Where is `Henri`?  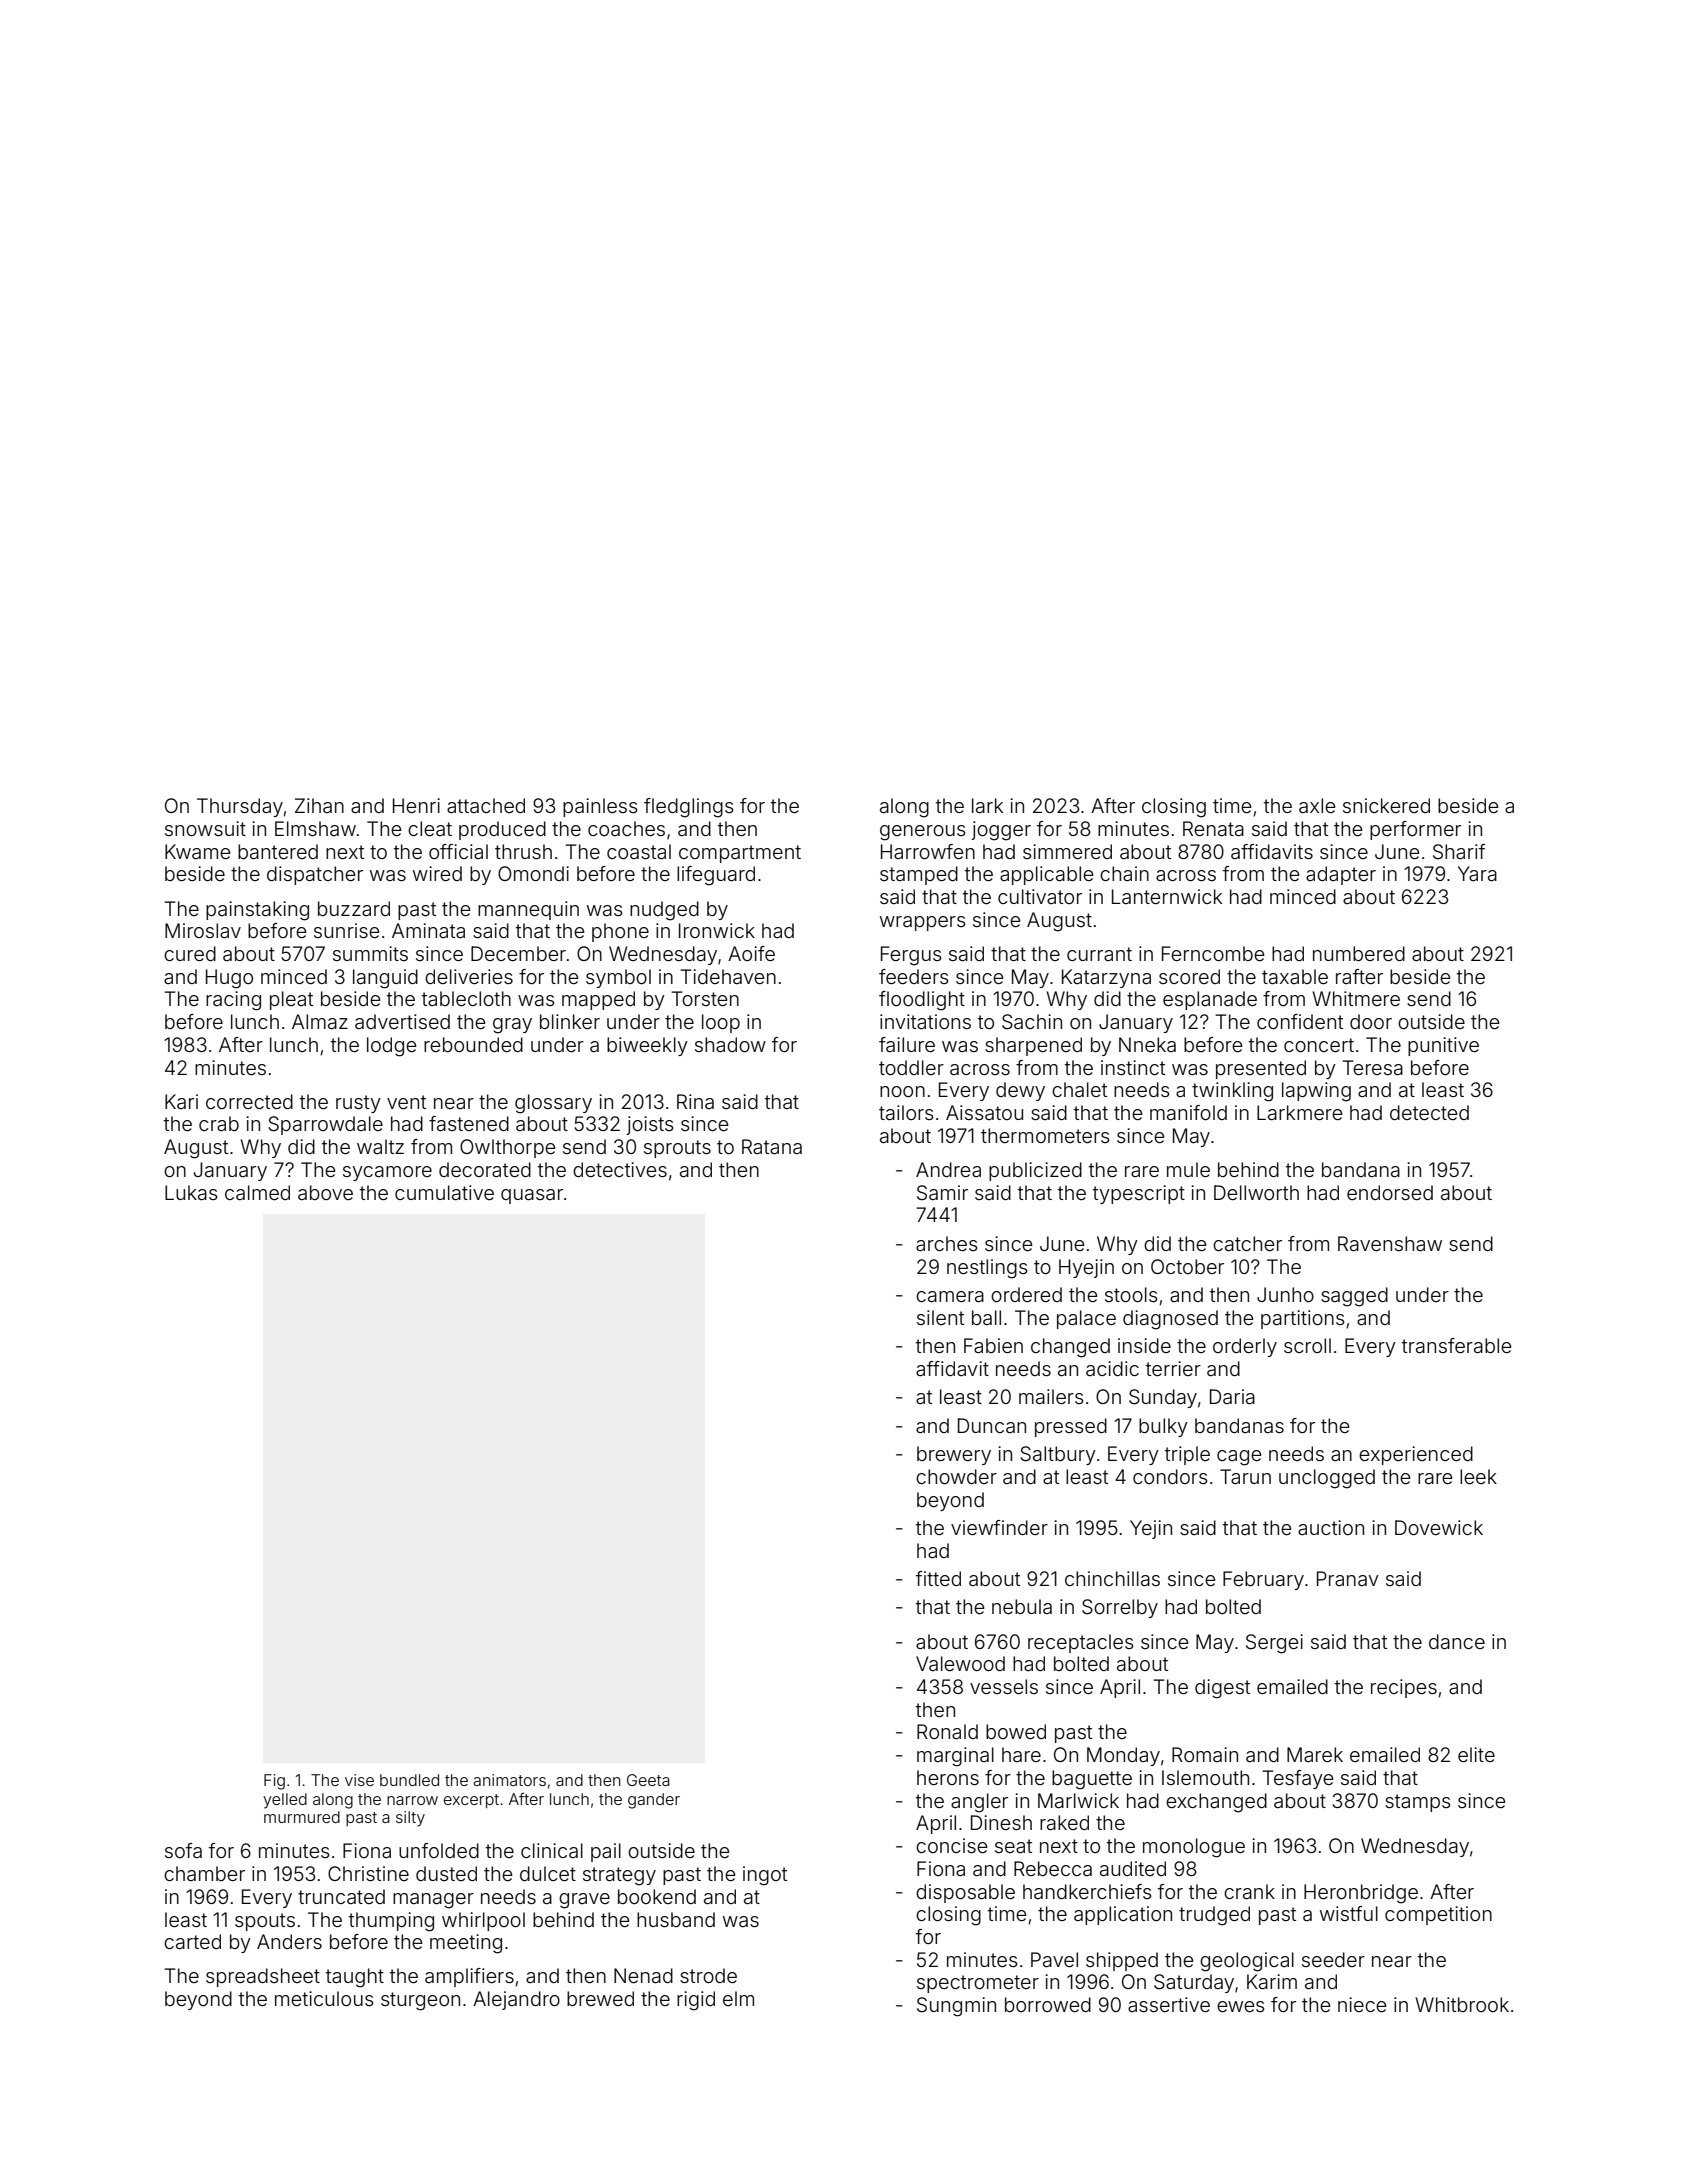
Henri is located at coordinates (416, 805).
